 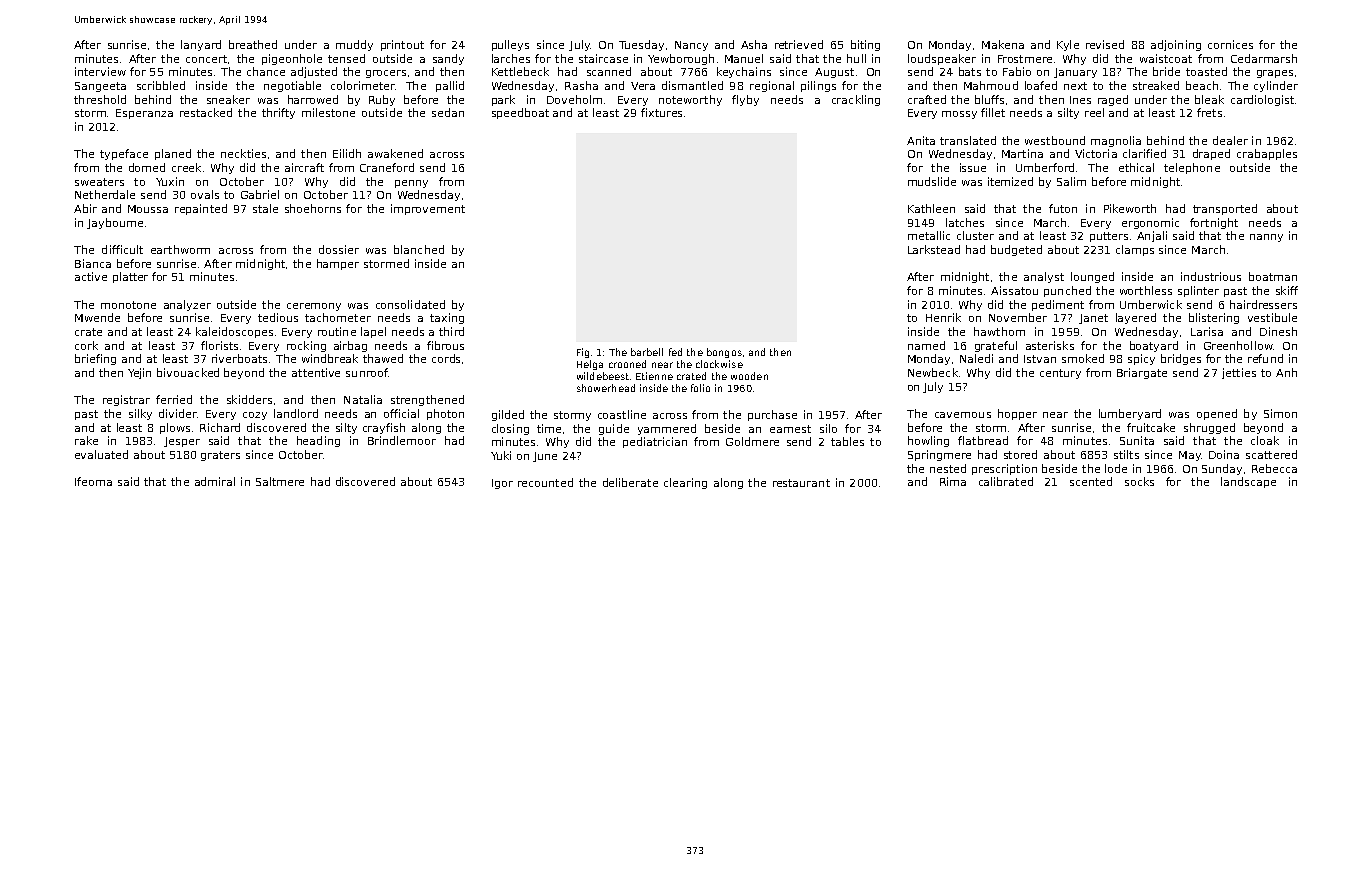 What do you see at coordinates (934, 249) in the page?
I see `Larkstead` at bounding box center [934, 249].
